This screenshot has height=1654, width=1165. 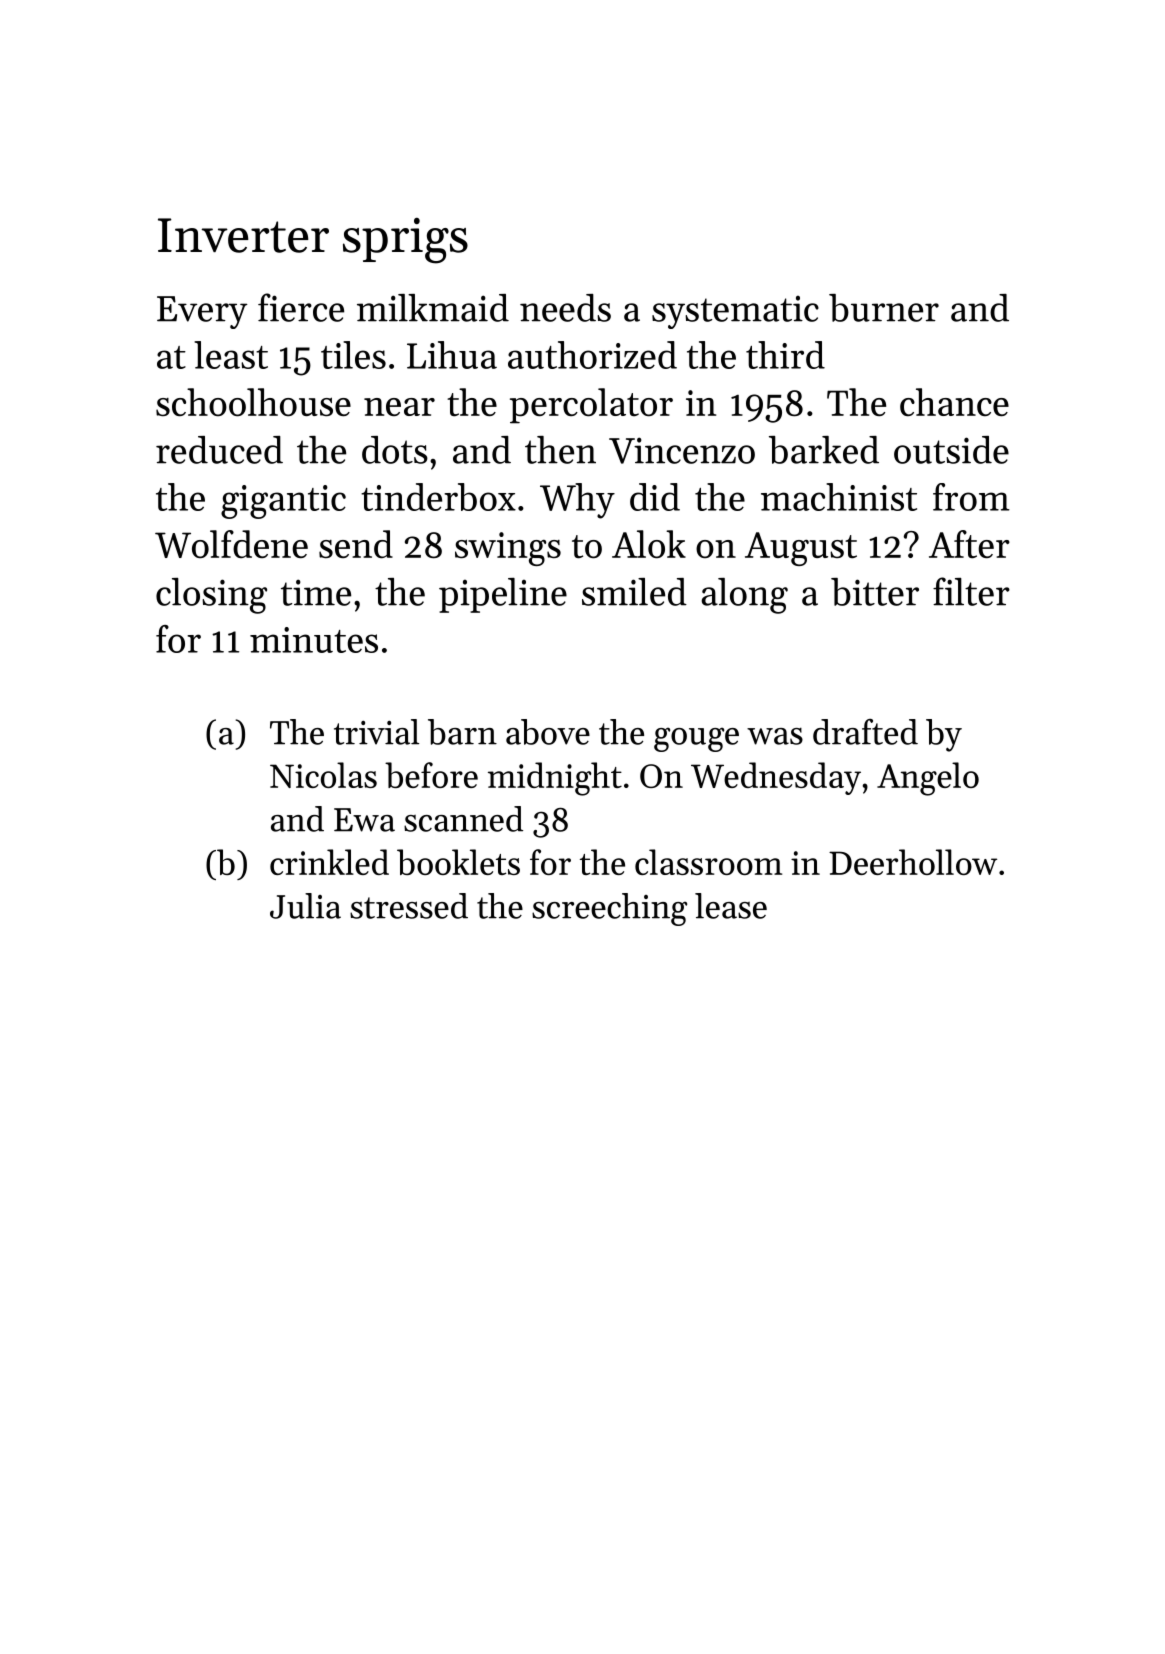 What do you see at coordinates (452, 355) in the screenshot?
I see `Lihua` at bounding box center [452, 355].
